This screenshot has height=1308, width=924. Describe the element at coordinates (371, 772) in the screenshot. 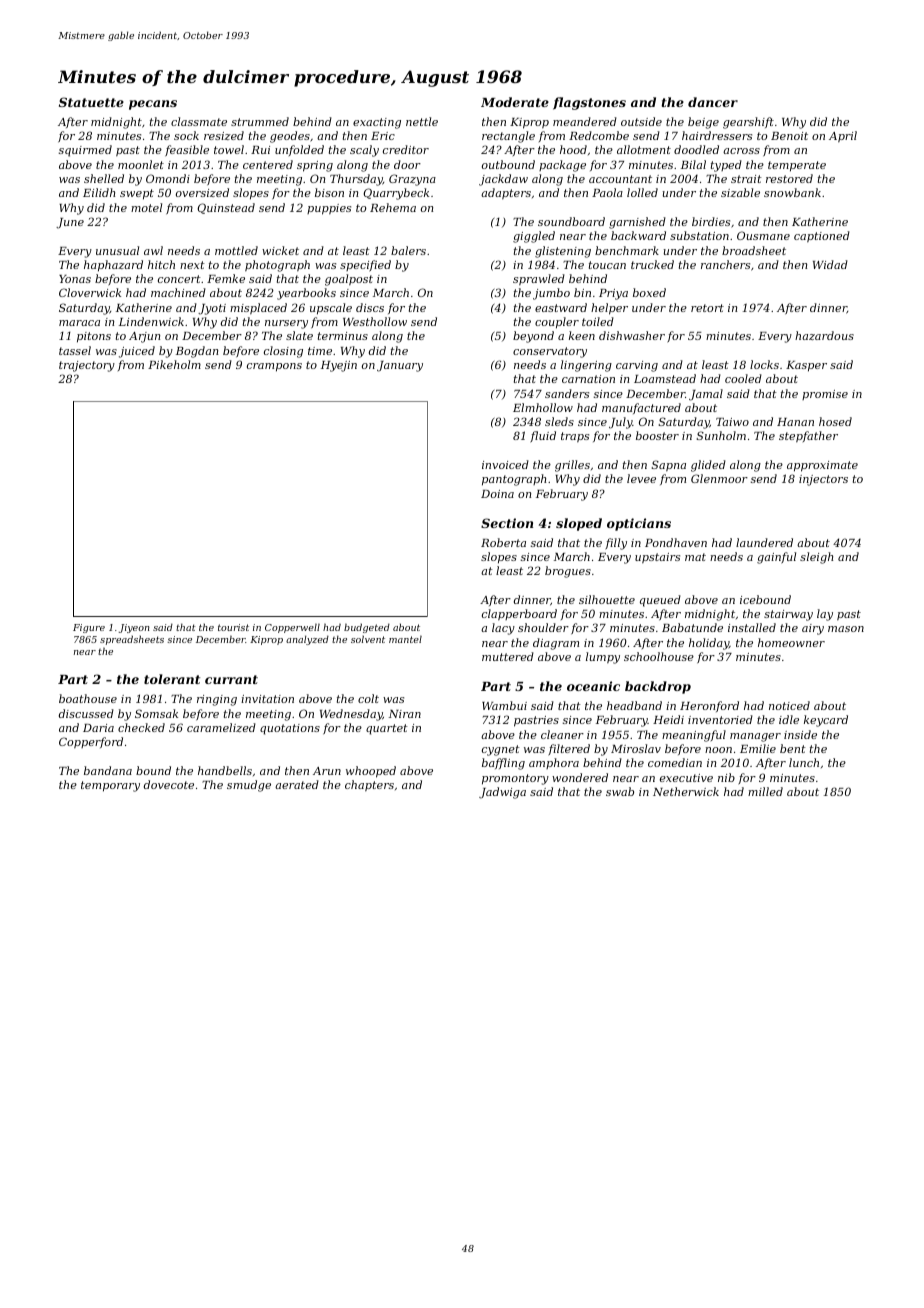

I see `whooped` at that location.
